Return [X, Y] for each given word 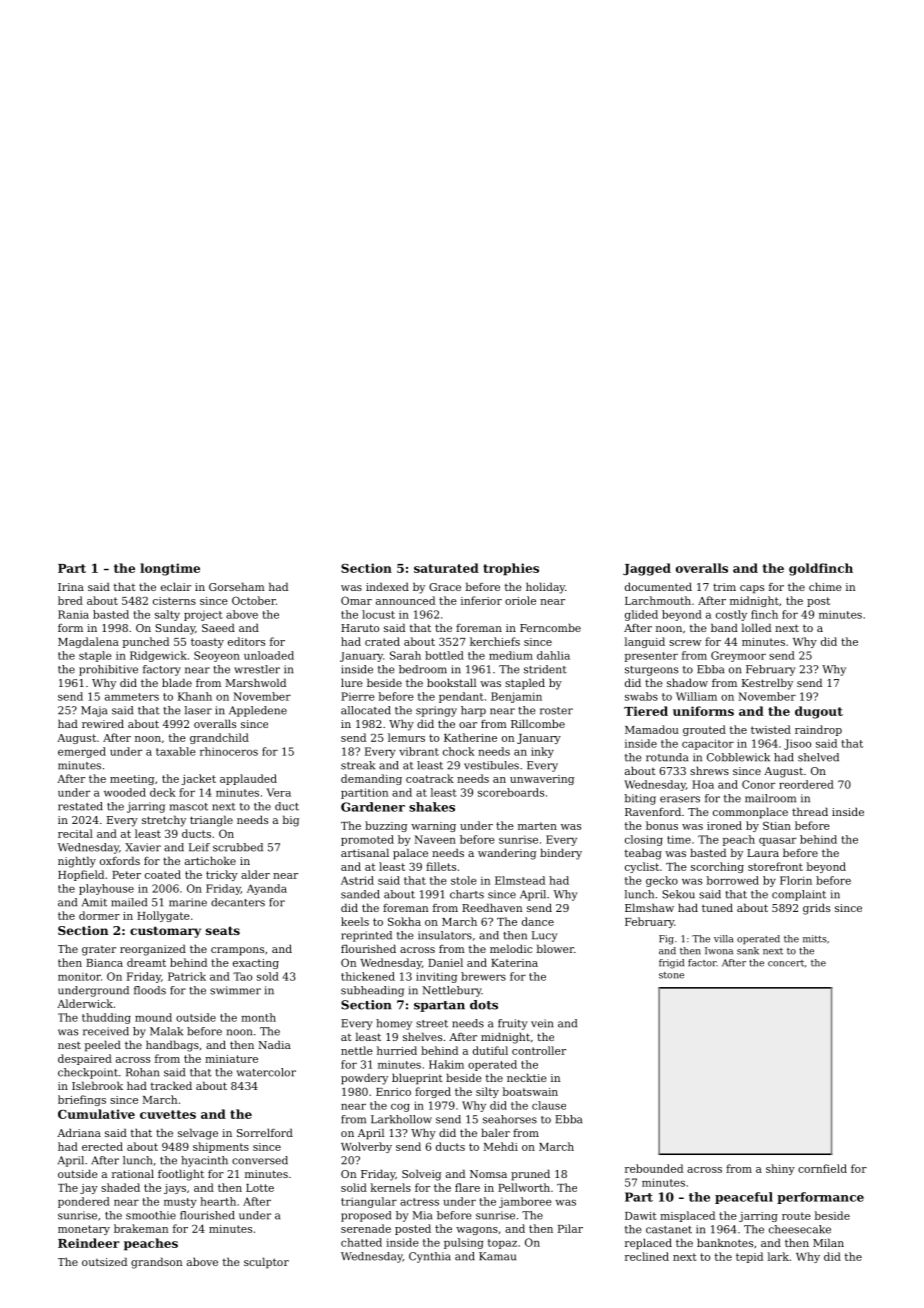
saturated [446, 568]
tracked [171, 1085]
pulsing [464, 1243]
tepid [749, 1257]
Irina [71, 587]
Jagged [647, 569]
